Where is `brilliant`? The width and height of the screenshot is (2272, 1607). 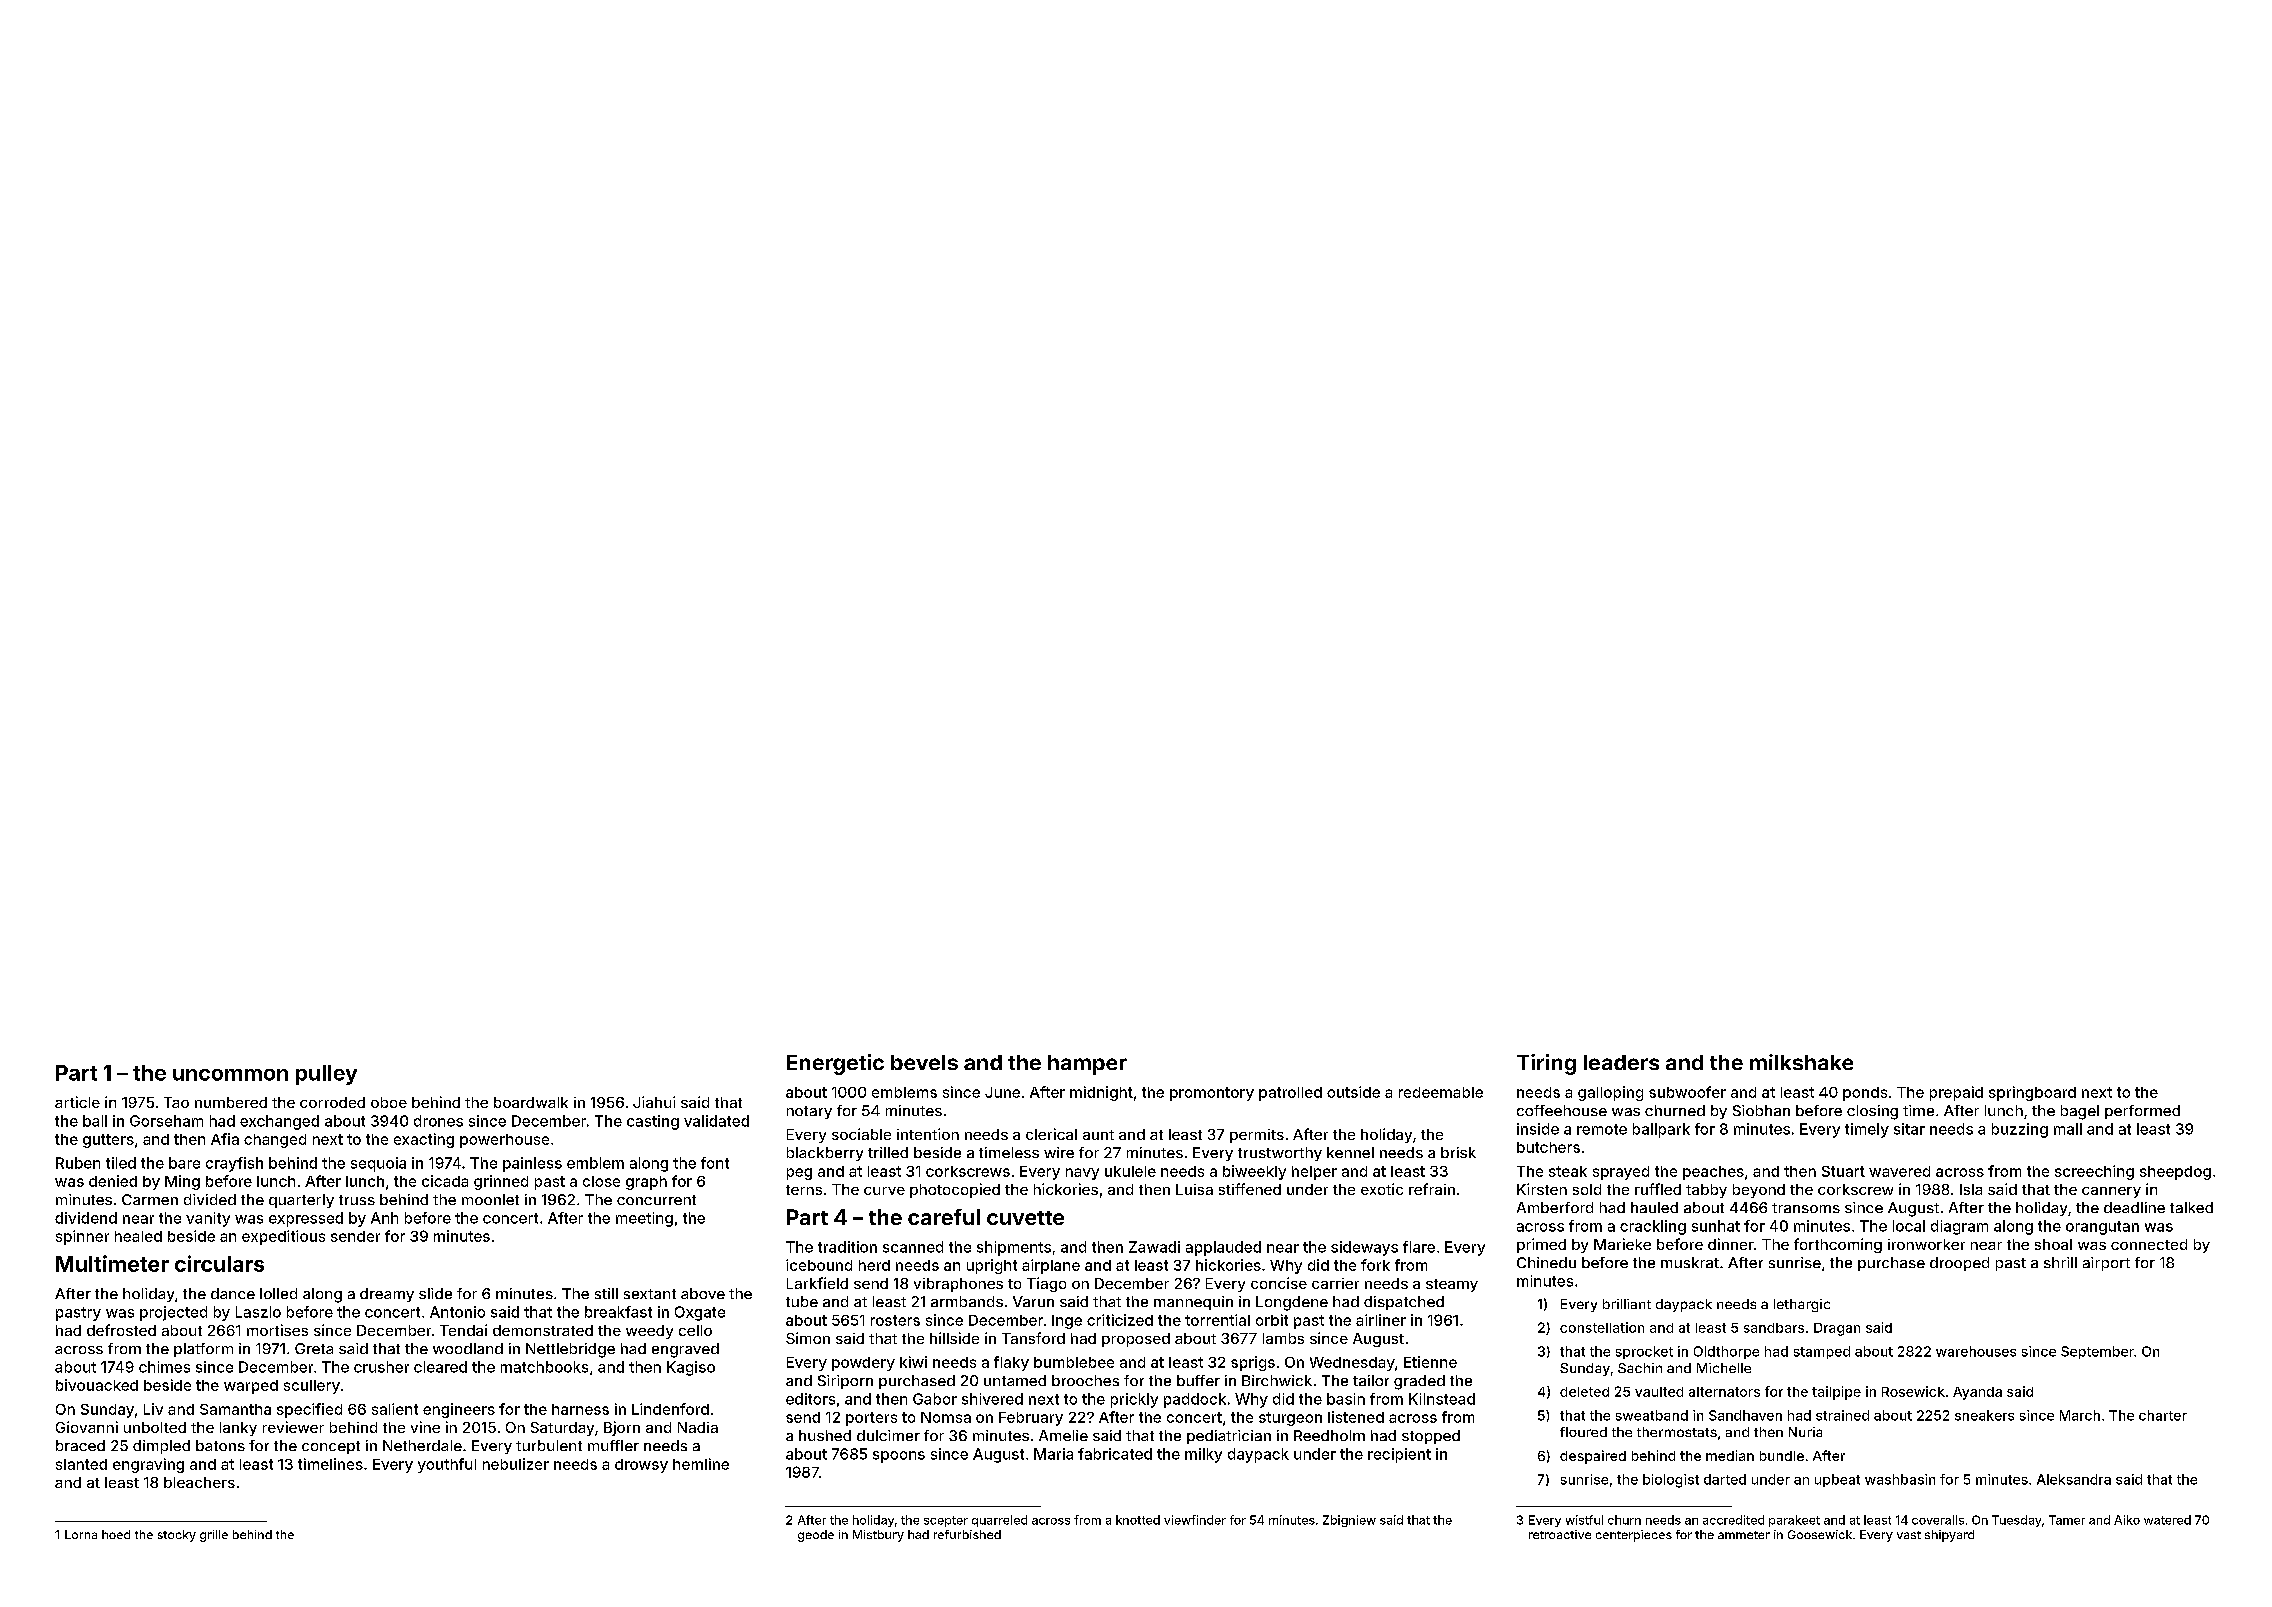 brilliant is located at coordinates (1627, 1304).
